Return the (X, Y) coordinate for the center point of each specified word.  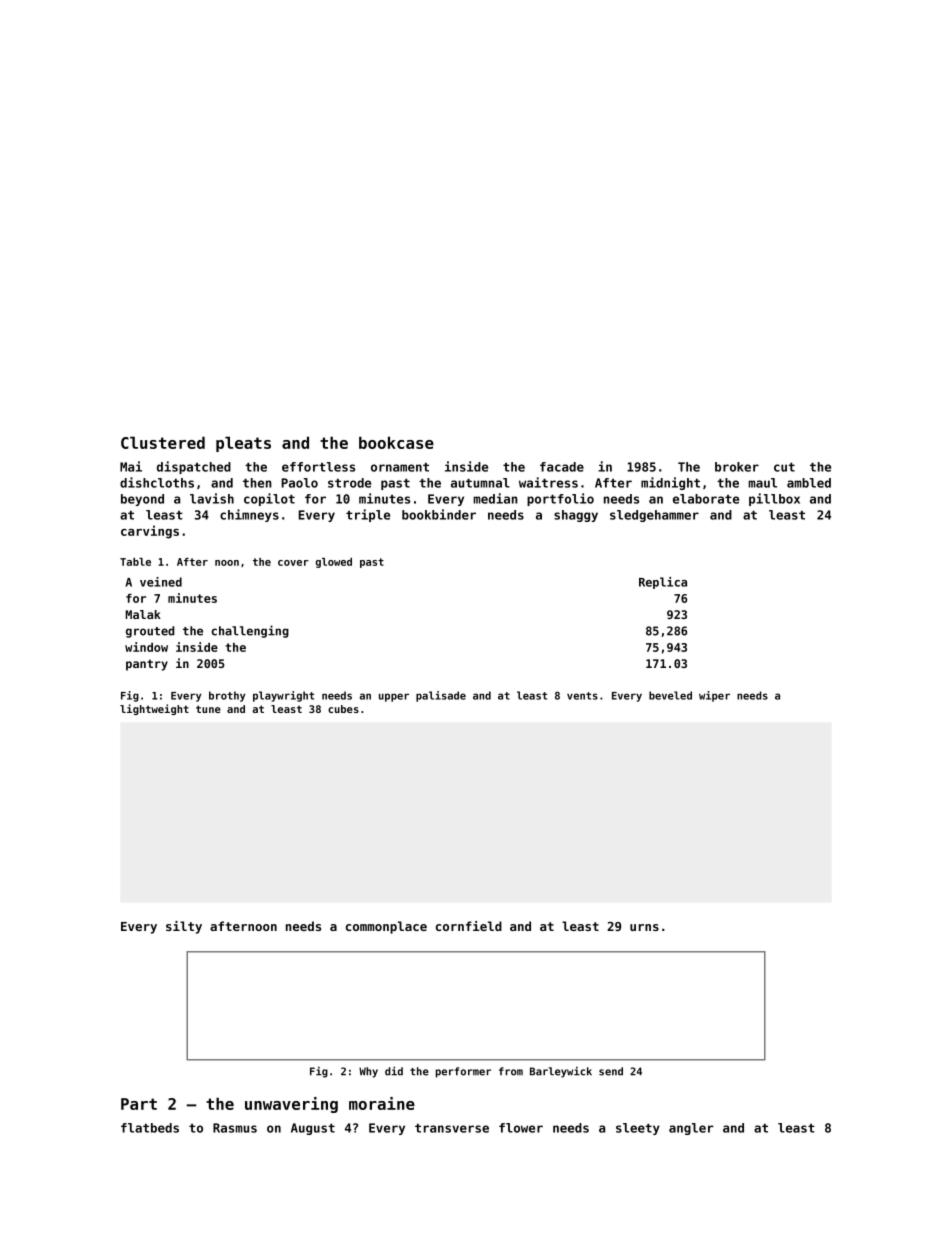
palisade (441, 696)
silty (184, 927)
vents (582, 696)
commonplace (386, 927)
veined (161, 582)
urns (644, 927)
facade (562, 467)
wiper (714, 696)
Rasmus (235, 1128)
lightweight (154, 709)
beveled (670, 695)
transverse (452, 1128)
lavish (212, 498)
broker (737, 467)
